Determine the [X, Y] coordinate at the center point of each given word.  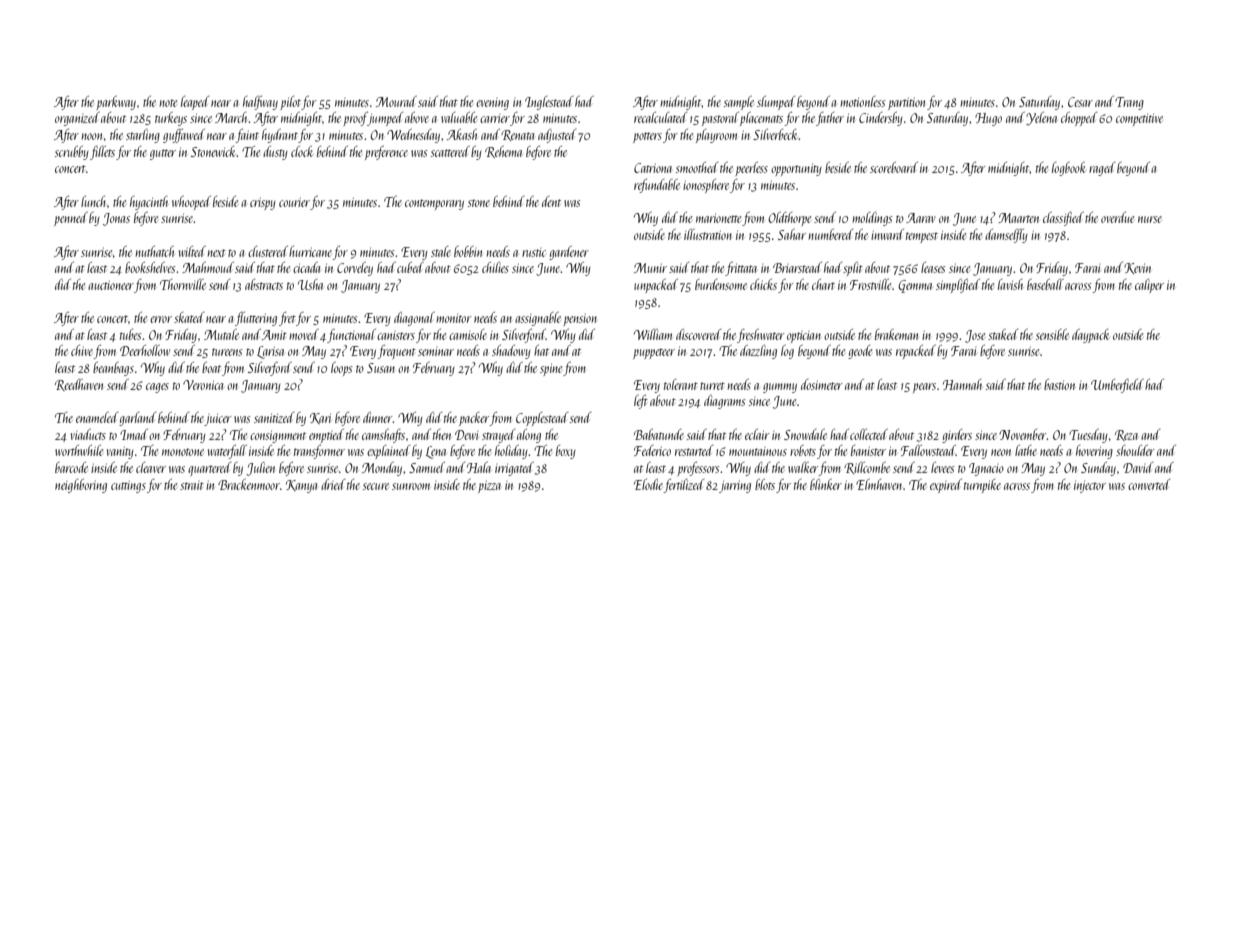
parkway [116, 103]
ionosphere [706, 186]
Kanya [301, 486]
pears [924, 388]
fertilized [684, 486]
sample [739, 103]
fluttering [256, 319]
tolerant [681, 384]
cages [157, 388]
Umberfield [1117, 386]
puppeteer [654, 354]
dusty [275, 153]
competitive [1139, 120]
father [830, 119]
